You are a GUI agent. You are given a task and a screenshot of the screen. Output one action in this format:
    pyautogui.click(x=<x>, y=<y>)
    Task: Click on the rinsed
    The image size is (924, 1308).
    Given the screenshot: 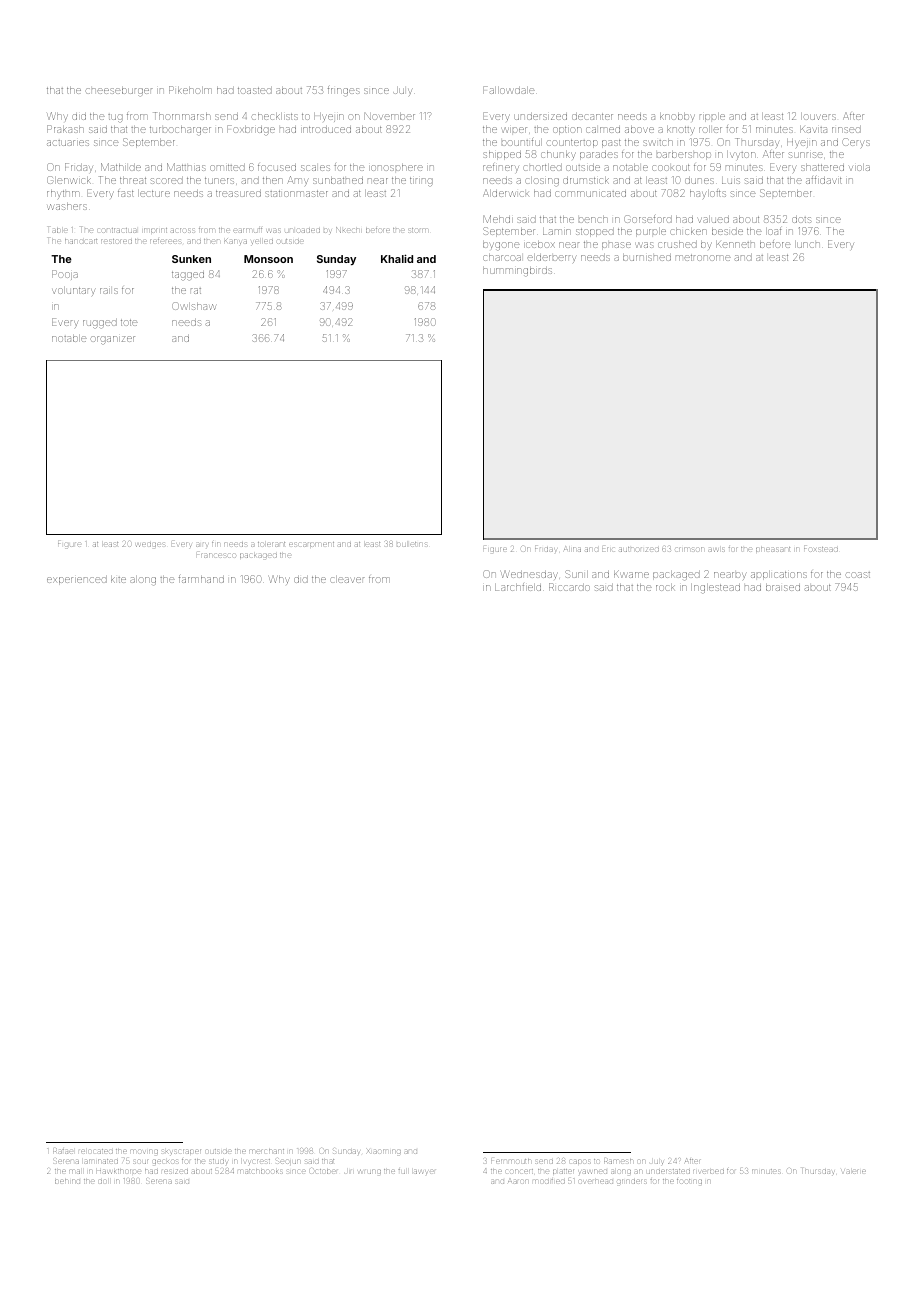 What is the action you would take?
    pyautogui.click(x=846, y=129)
